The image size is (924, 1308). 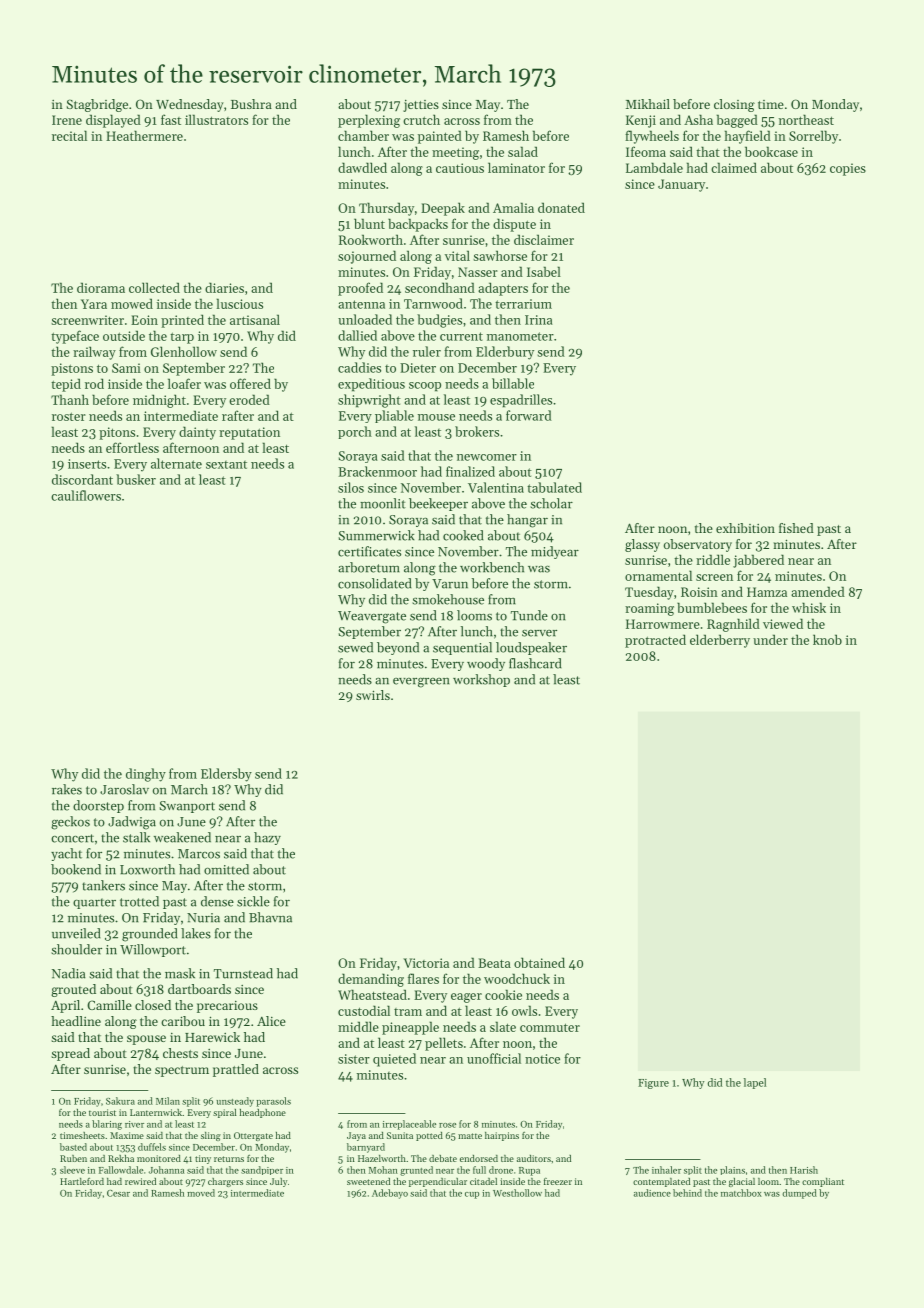 I want to click on midyear, so click(x=555, y=552).
